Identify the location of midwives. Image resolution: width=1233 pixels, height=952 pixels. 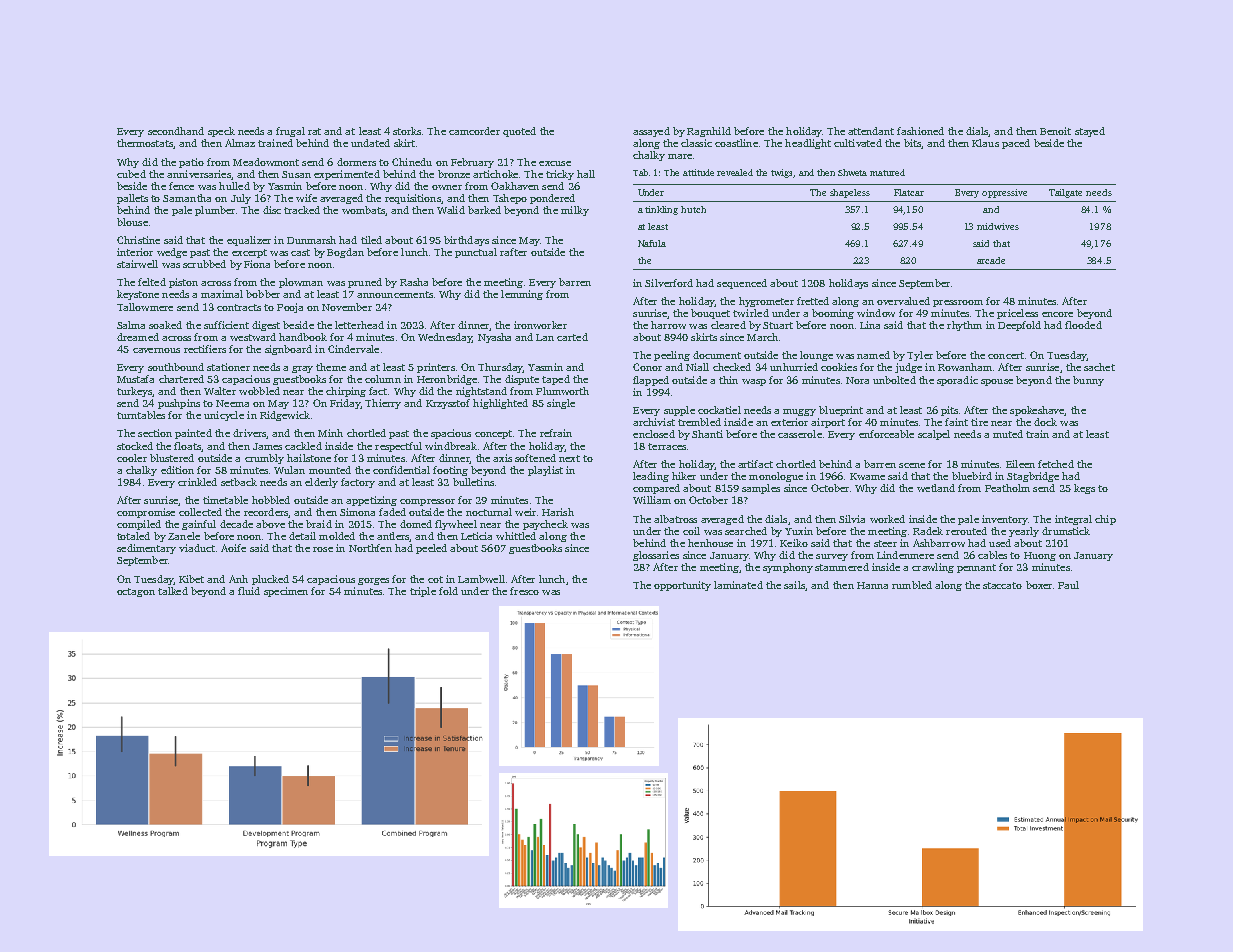
(998, 226).
